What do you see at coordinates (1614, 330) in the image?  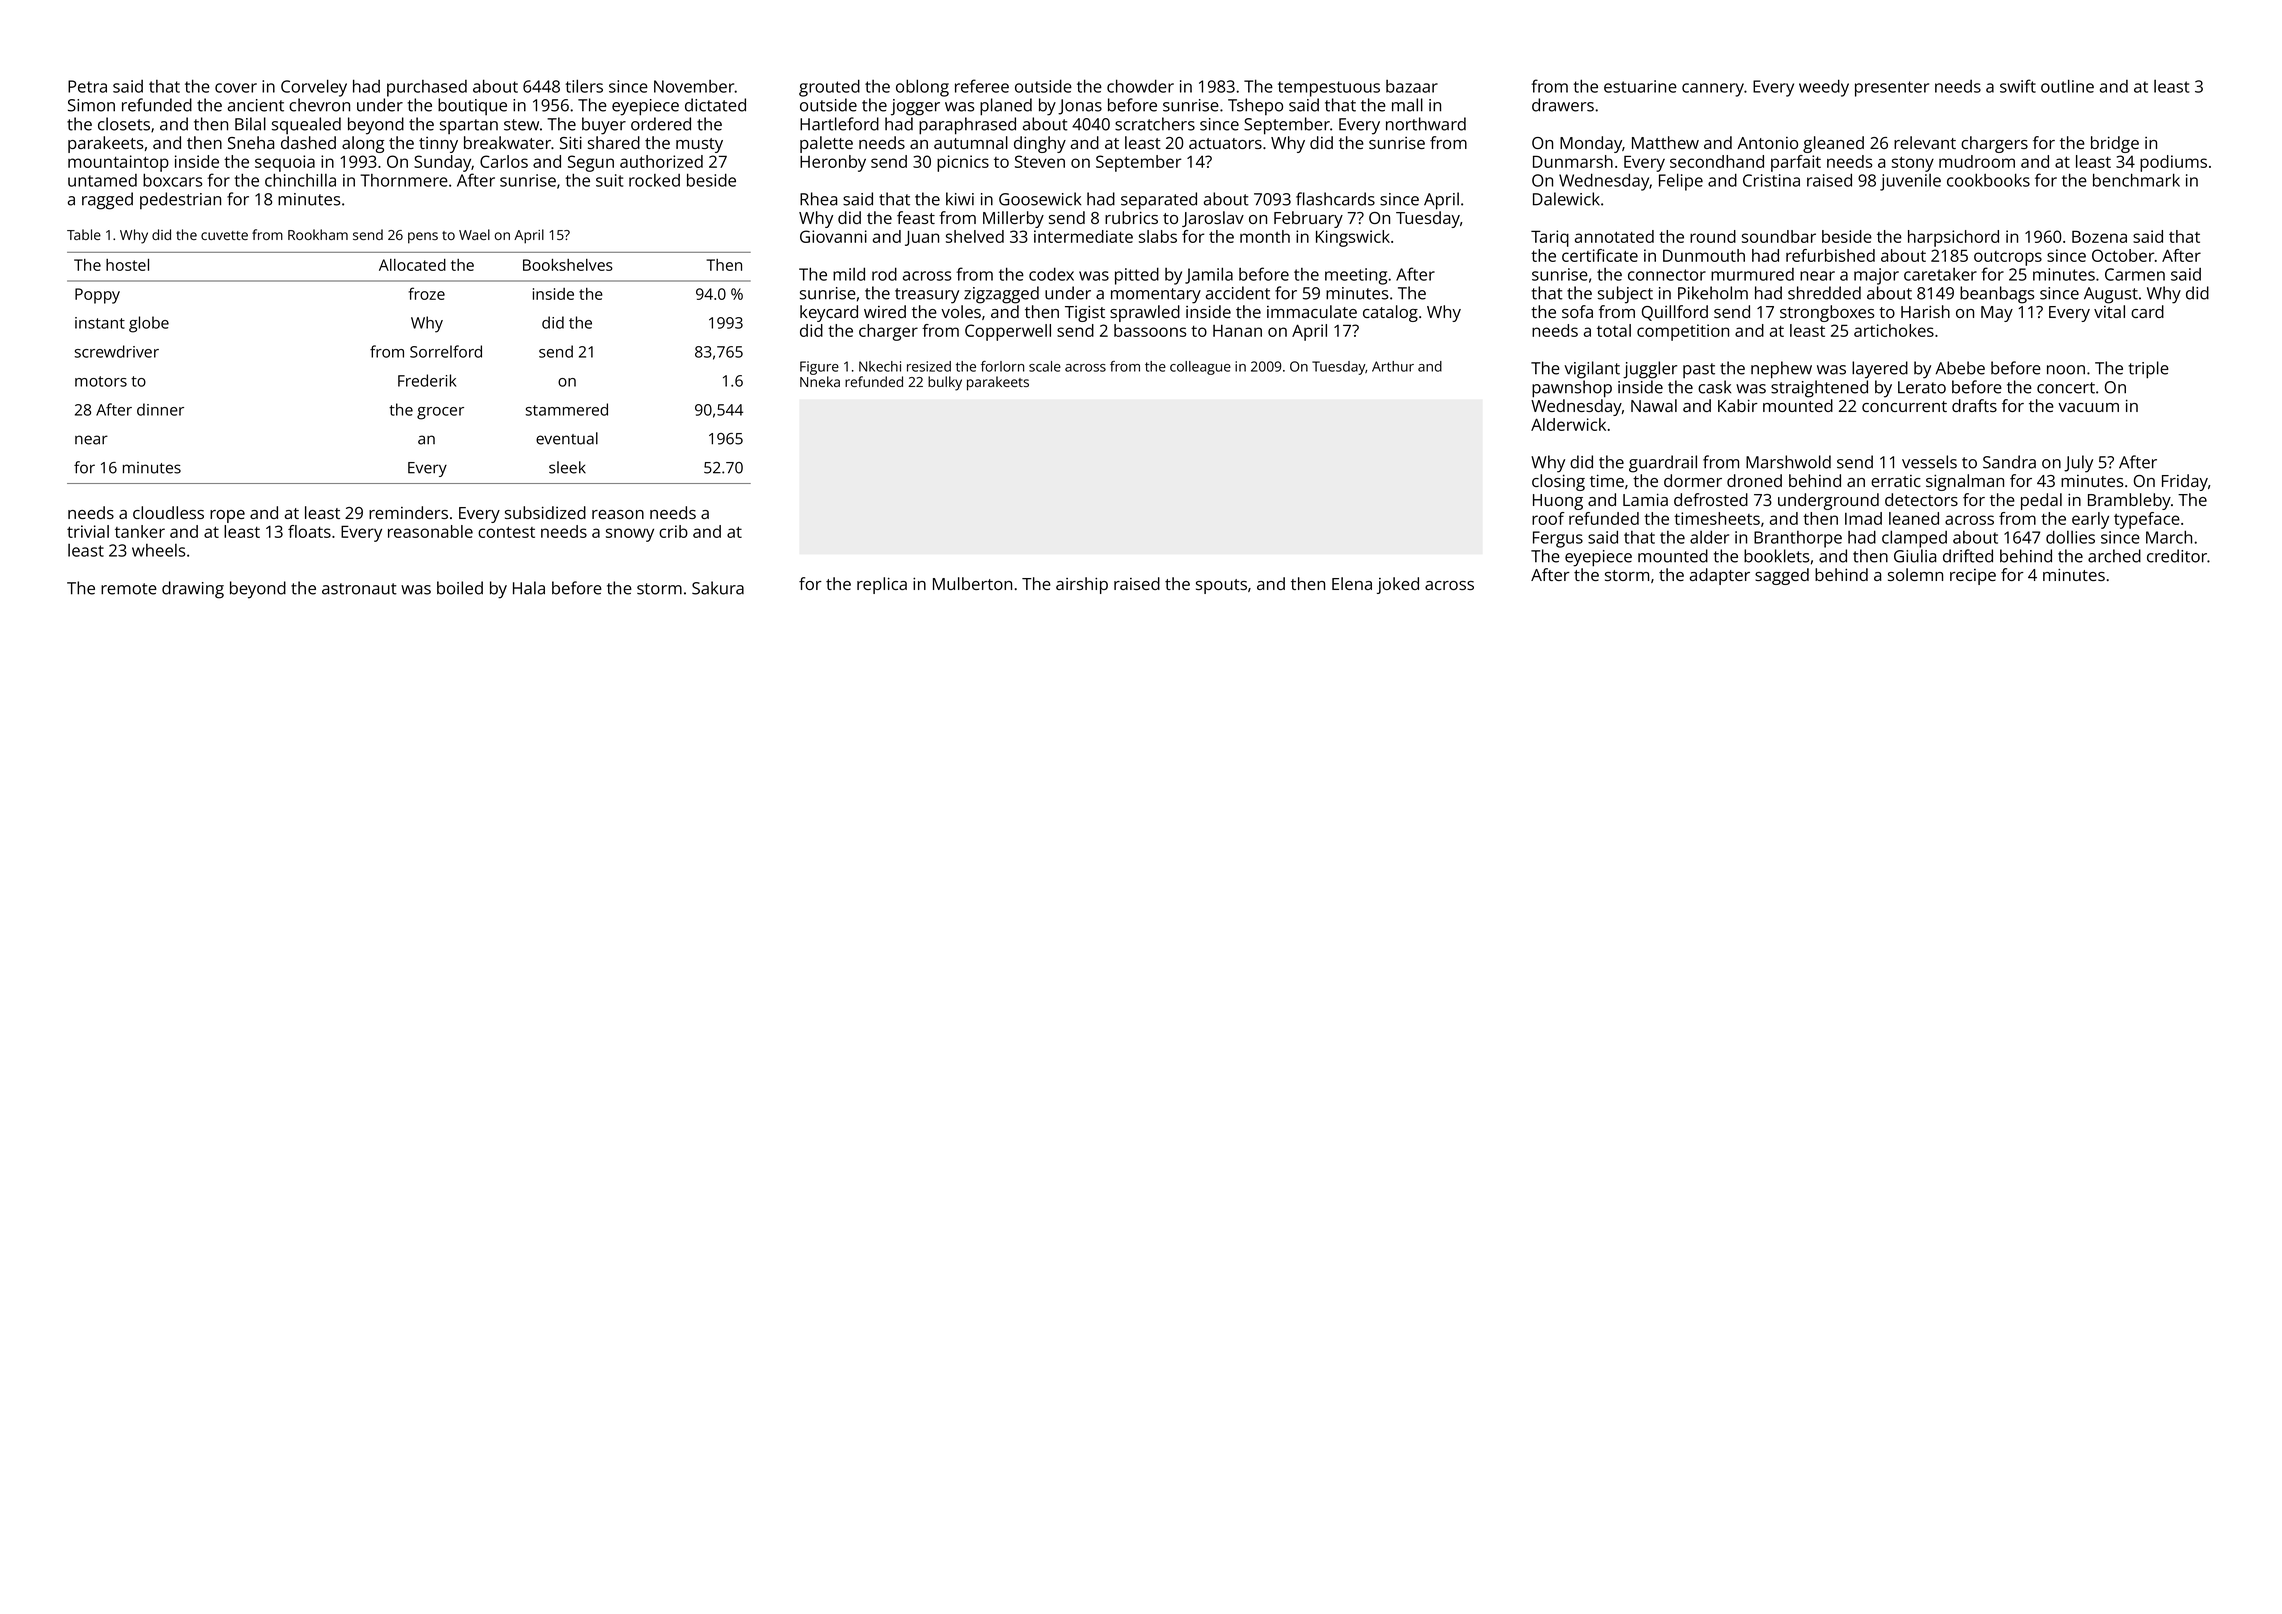 I see `total` at bounding box center [1614, 330].
